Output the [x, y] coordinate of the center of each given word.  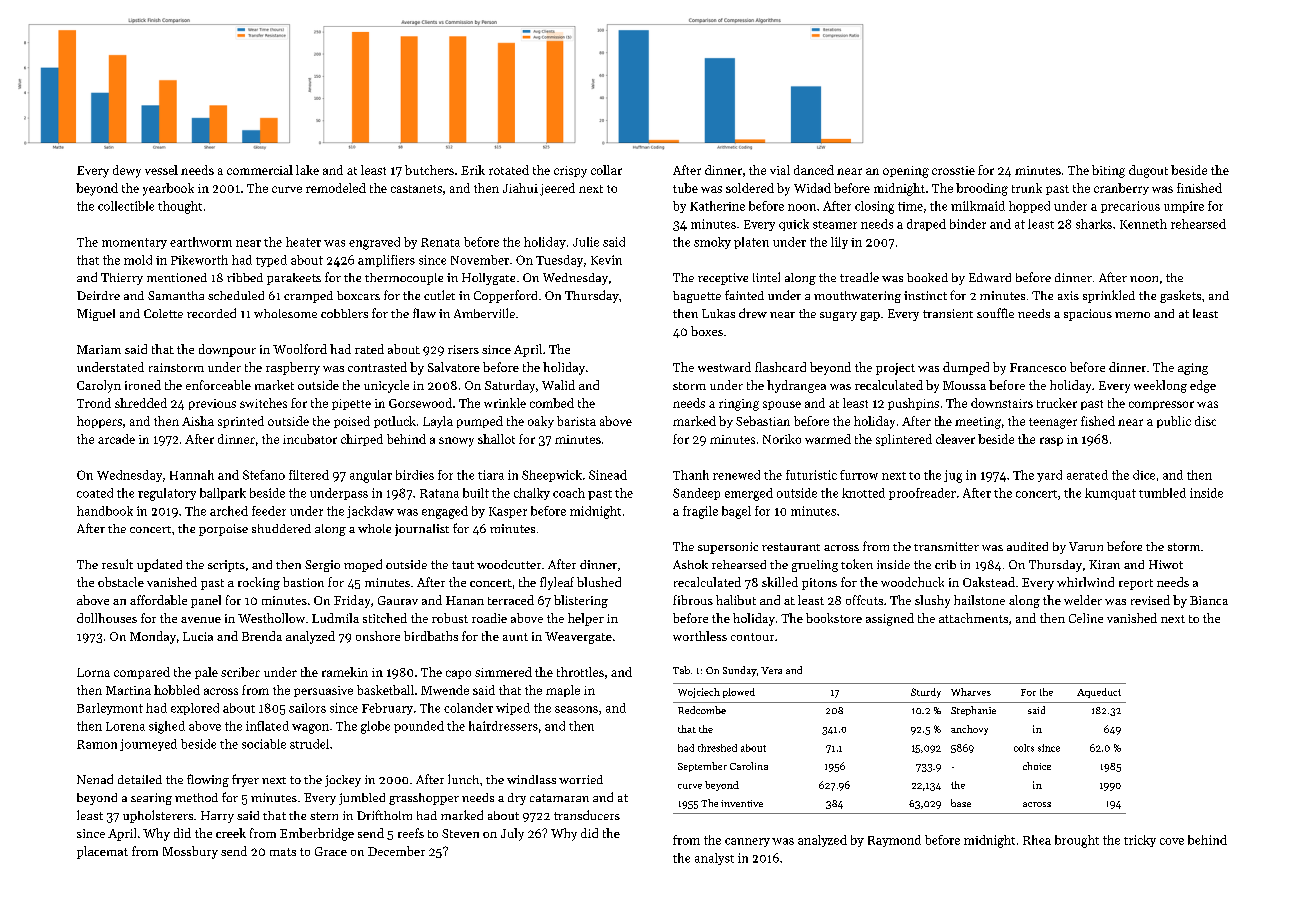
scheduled [236, 295]
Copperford [505, 296]
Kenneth [1143, 224]
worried [581, 779]
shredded [141, 403]
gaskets [1180, 296]
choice [1037, 766]
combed [552, 403]
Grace [331, 851]
